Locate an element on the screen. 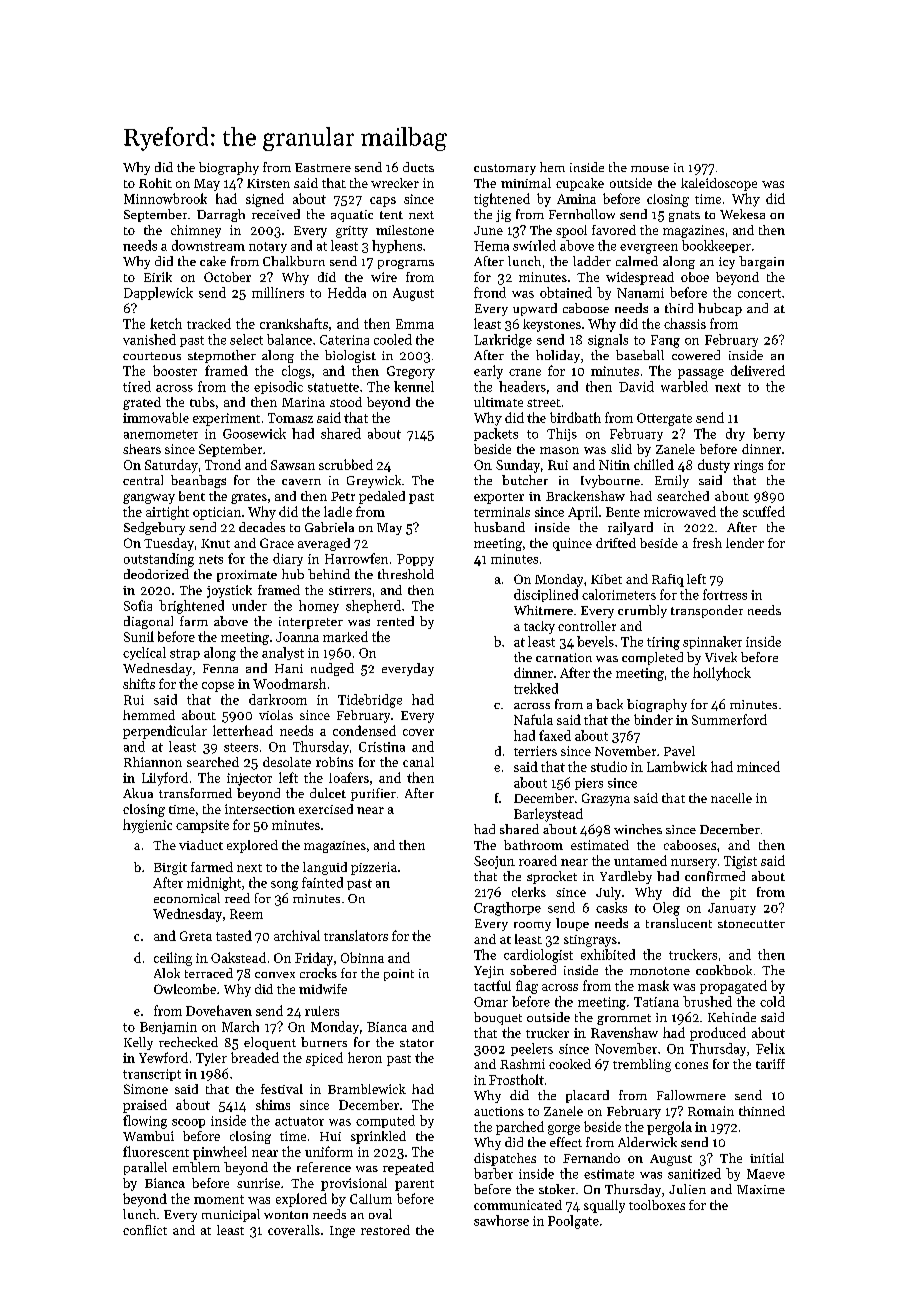 This screenshot has width=908, height=1316. Eastmere is located at coordinates (323, 167).
